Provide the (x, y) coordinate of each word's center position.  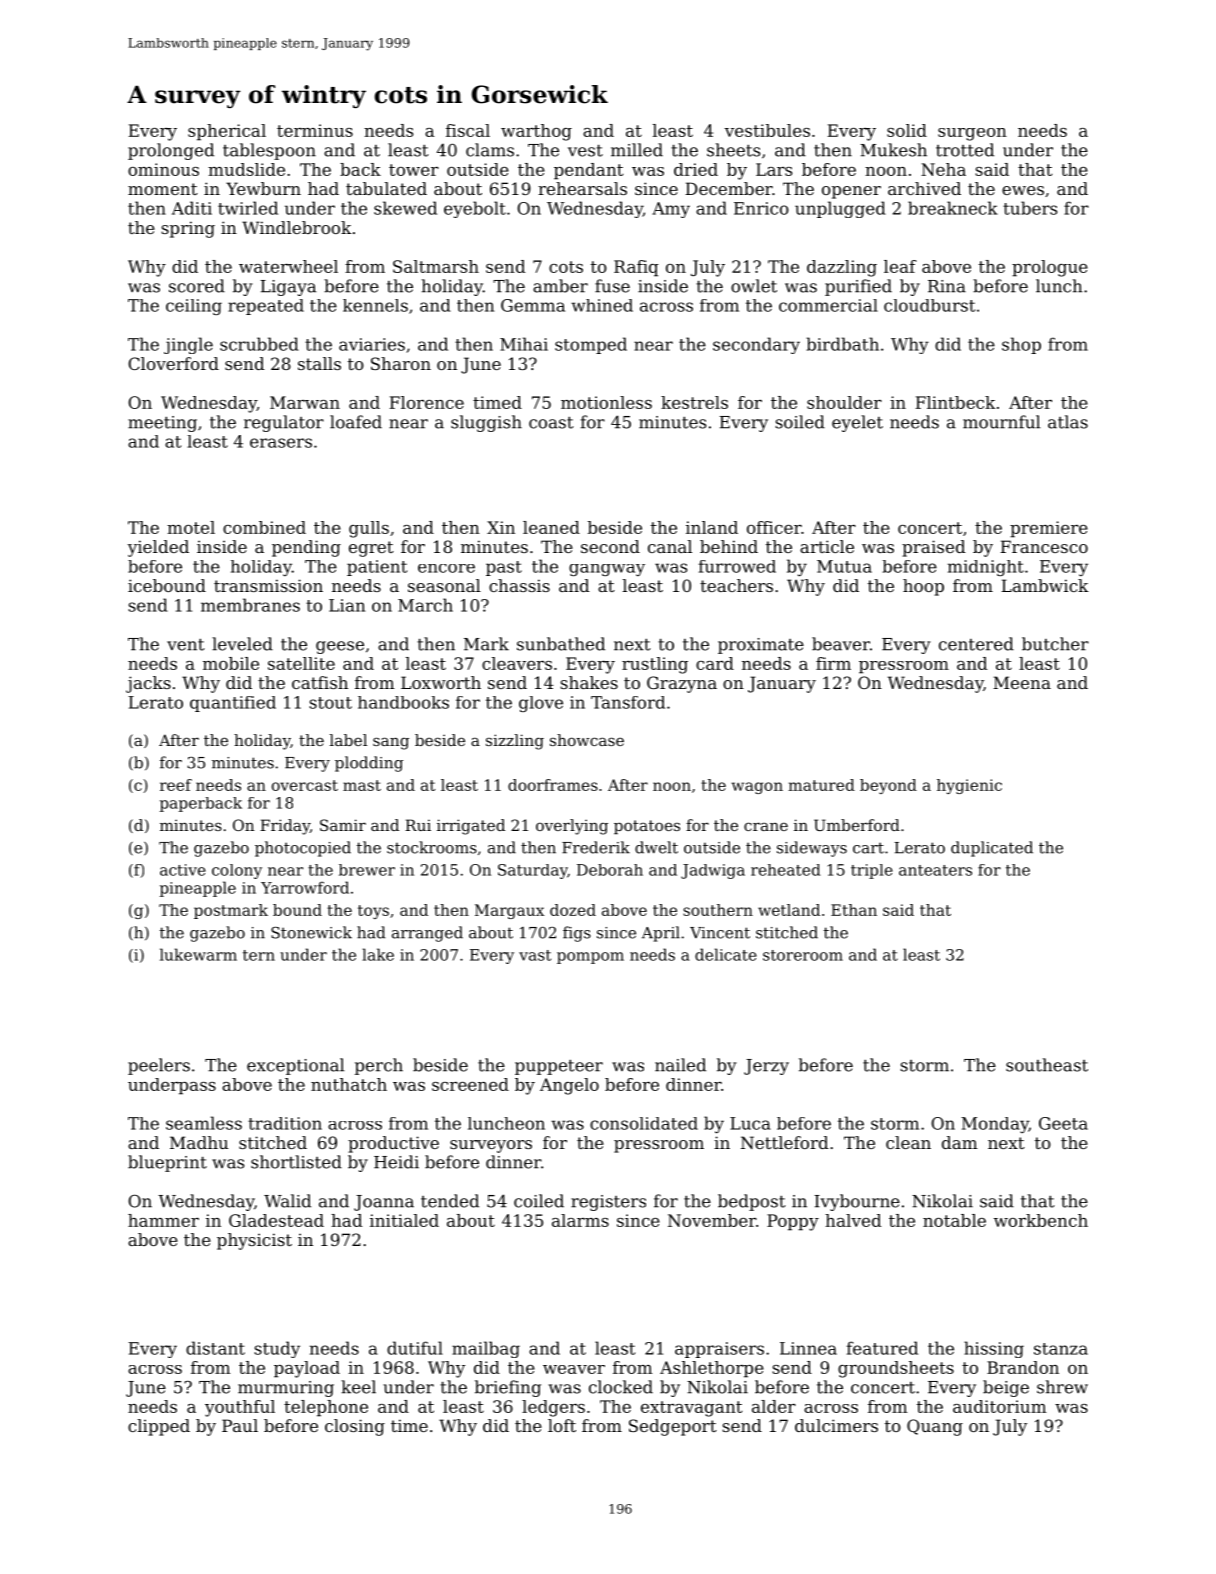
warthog (536, 132)
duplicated (992, 849)
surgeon (972, 134)
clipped (159, 1427)
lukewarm (198, 954)
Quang (935, 1427)
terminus (315, 130)
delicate (726, 954)
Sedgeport (673, 1427)
